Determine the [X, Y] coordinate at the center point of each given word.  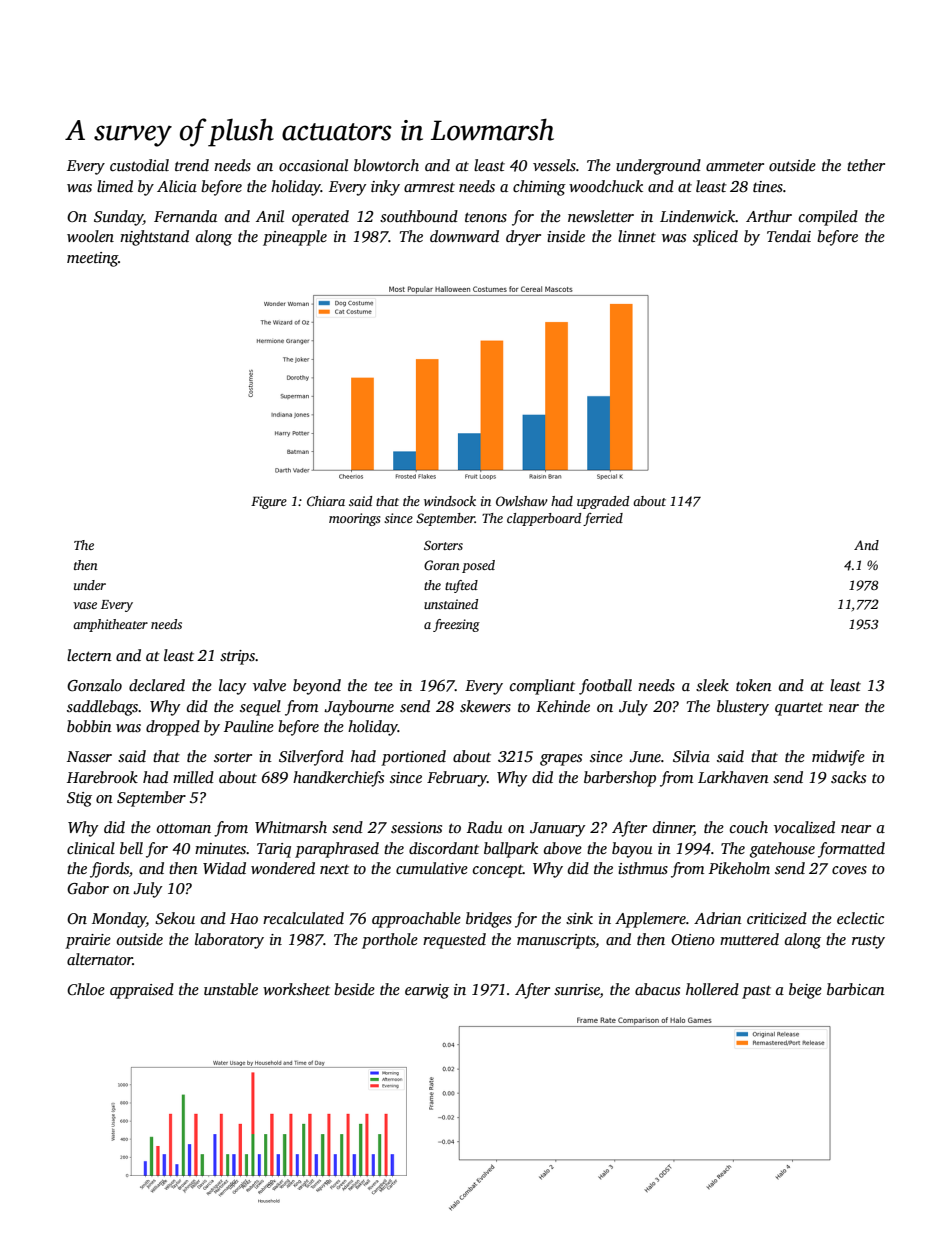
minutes [220, 849]
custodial [139, 165]
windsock [450, 501]
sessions [416, 828]
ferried [603, 519]
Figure [269, 502]
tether [866, 165]
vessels [554, 165]
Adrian [718, 918]
